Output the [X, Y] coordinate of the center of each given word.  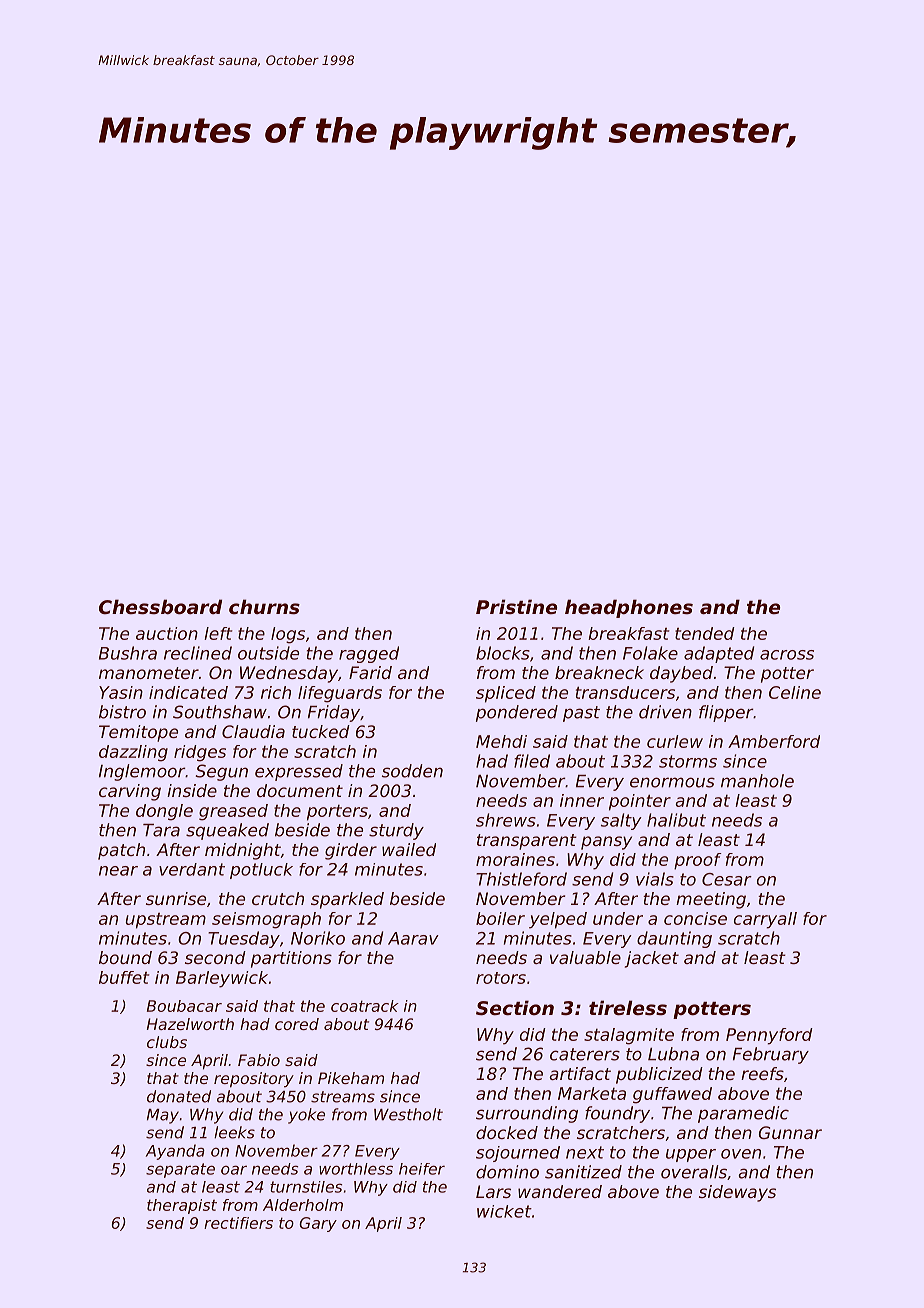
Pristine [516, 606]
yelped [558, 920]
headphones [629, 608]
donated [179, 1096]
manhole [757, 781]
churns [264, 606]
